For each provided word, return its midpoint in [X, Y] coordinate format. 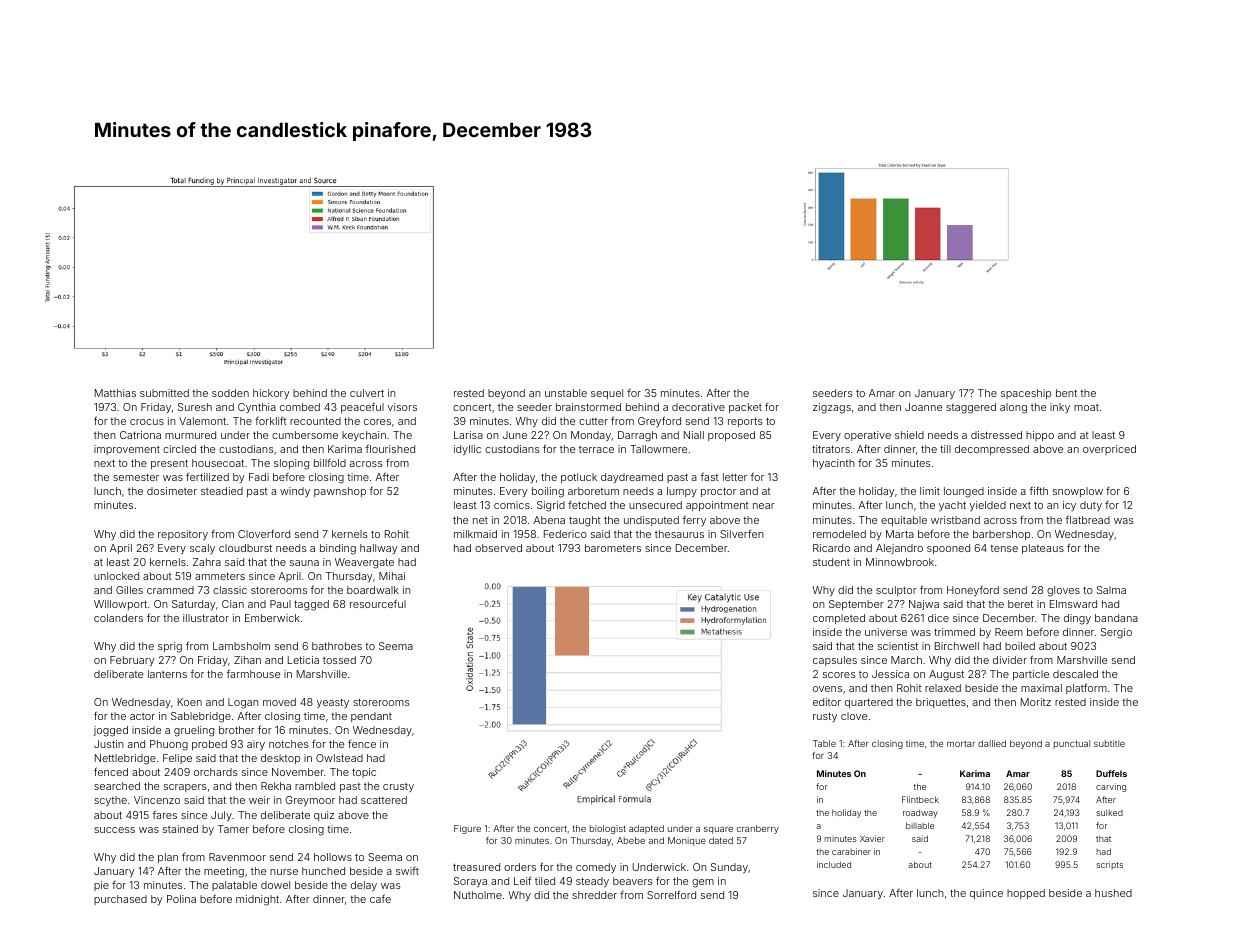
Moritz [1036, 702]
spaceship [1026, 394]
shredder [594, 895]
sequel [607, 394]
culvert [367, 393]
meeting [224, 872]
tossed [339, 660]
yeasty [333, 703]
